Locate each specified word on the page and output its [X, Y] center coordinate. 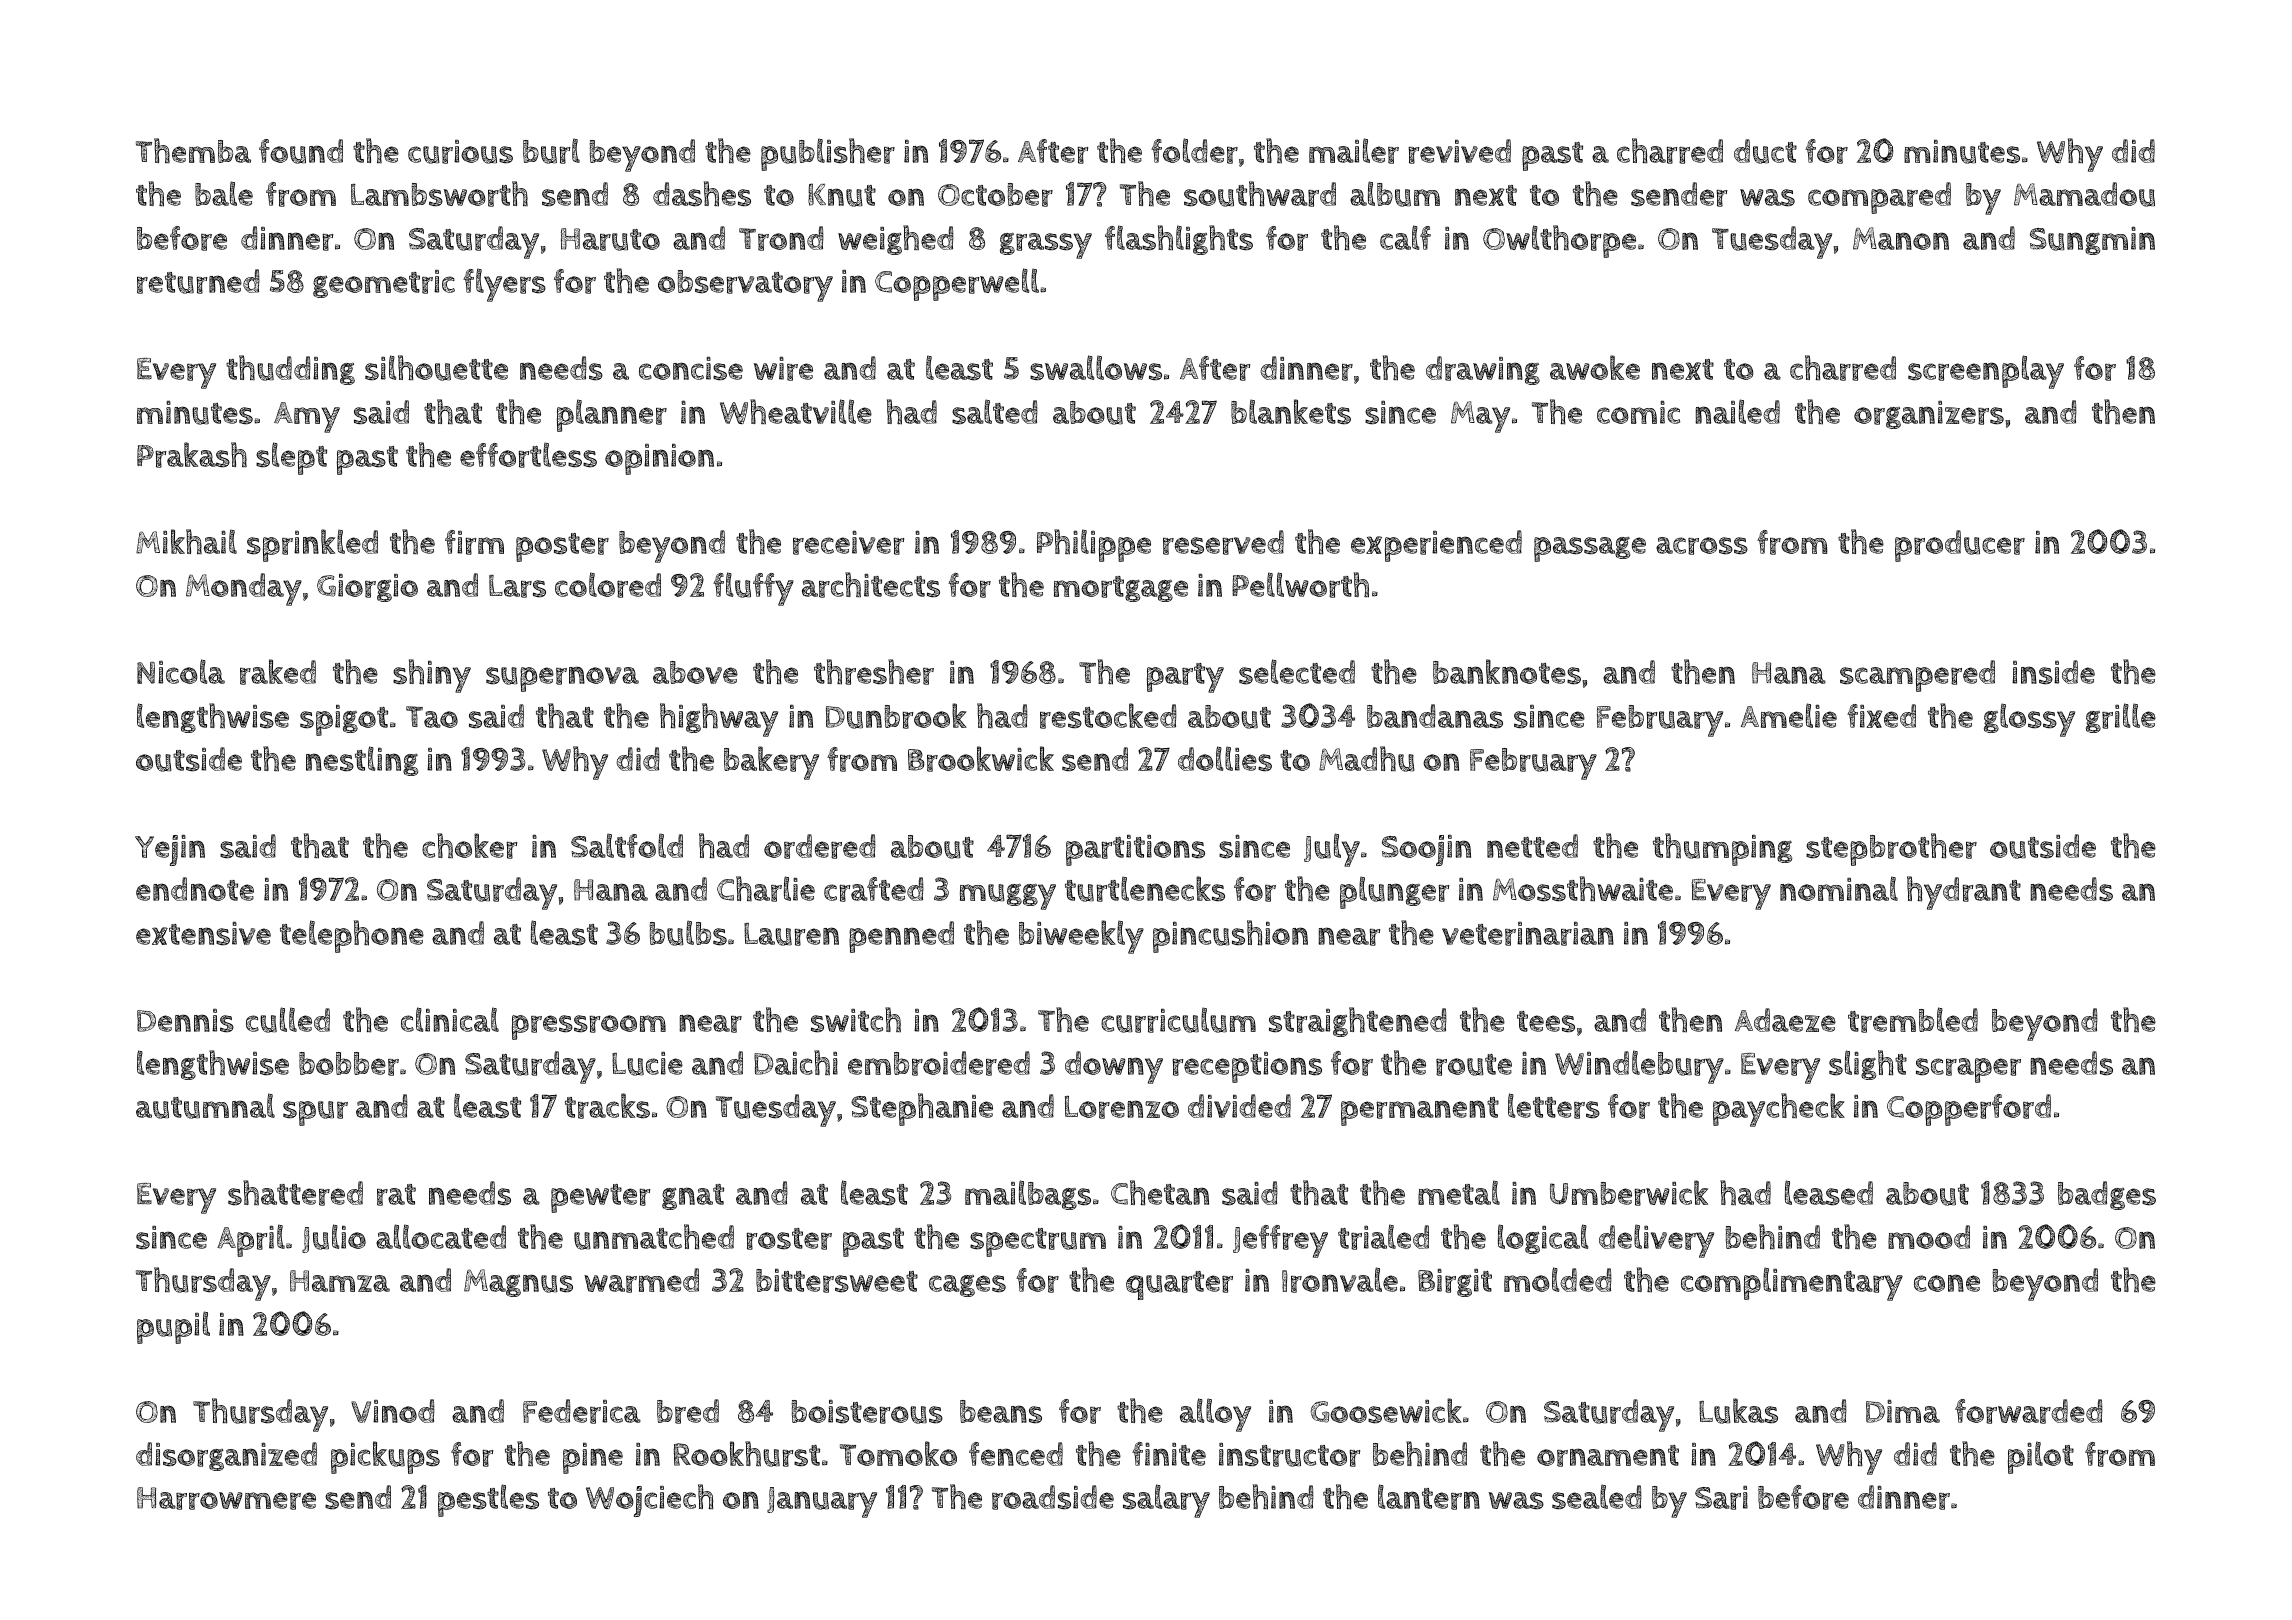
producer [1960, 546]
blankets [1291, 412]
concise [691, 369]
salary [1166, 1501]
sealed [1597, 1497]
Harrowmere [226, 1498]
